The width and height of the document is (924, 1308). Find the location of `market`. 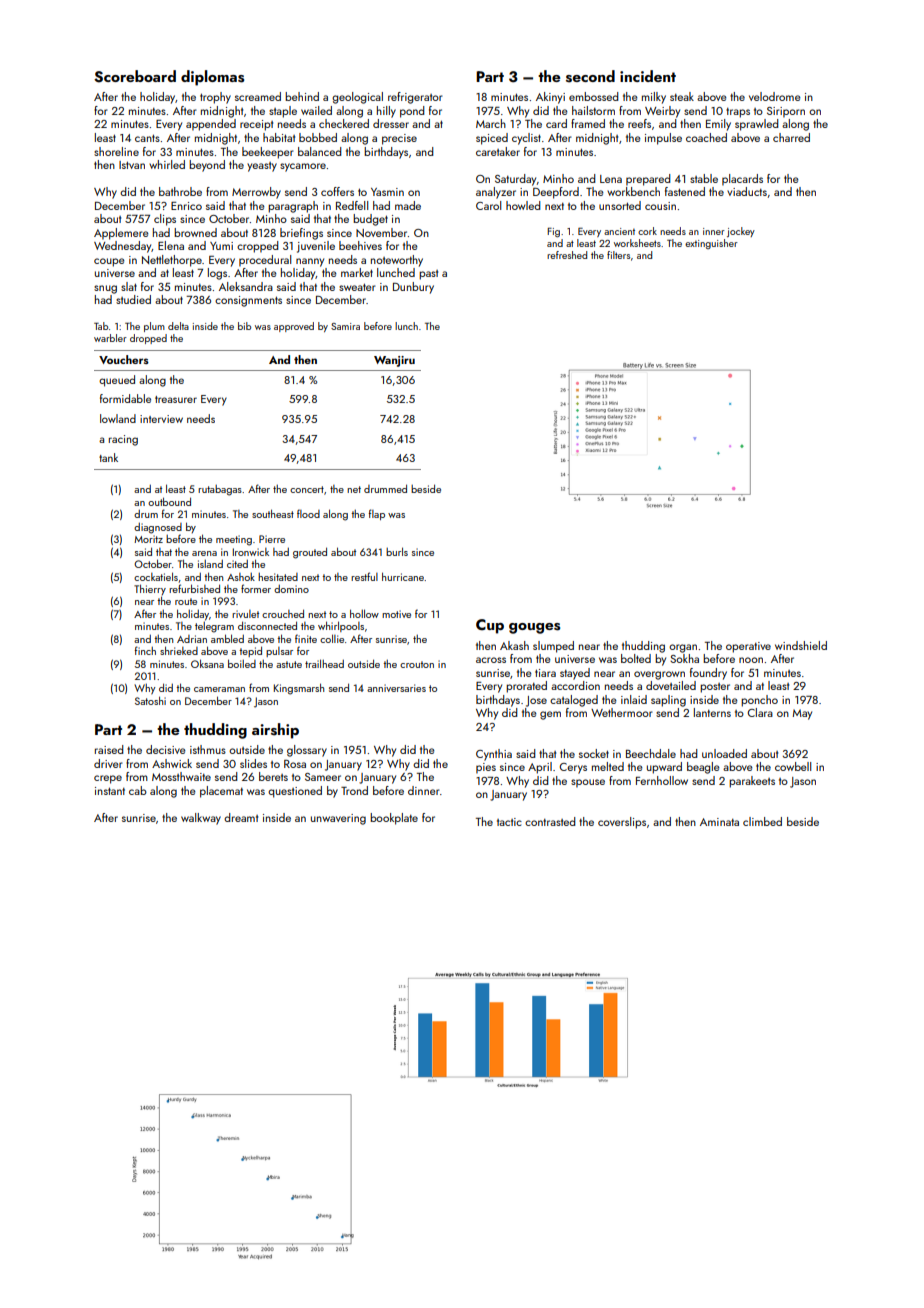

market is located at coordinates (357, 272).
